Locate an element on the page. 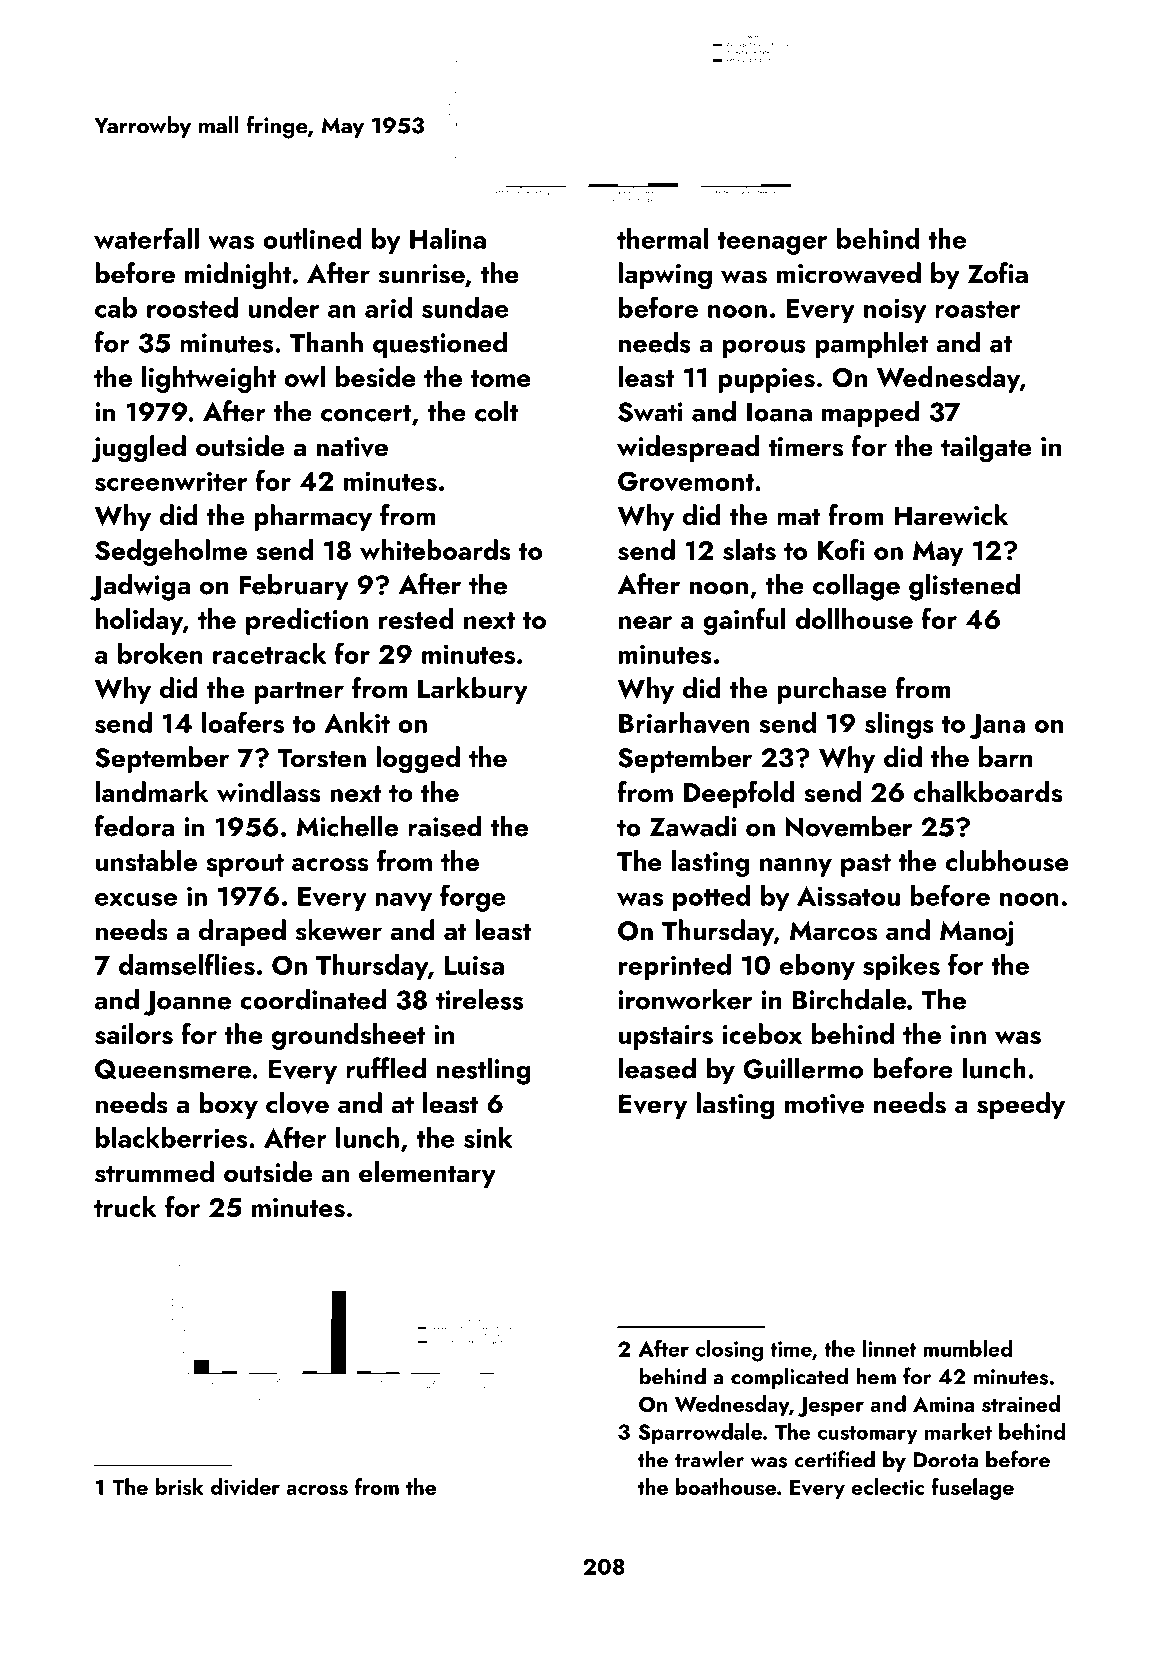 The width and height of the page is (1165, 1654). boathouse is located at coordinates (726, 1486).
